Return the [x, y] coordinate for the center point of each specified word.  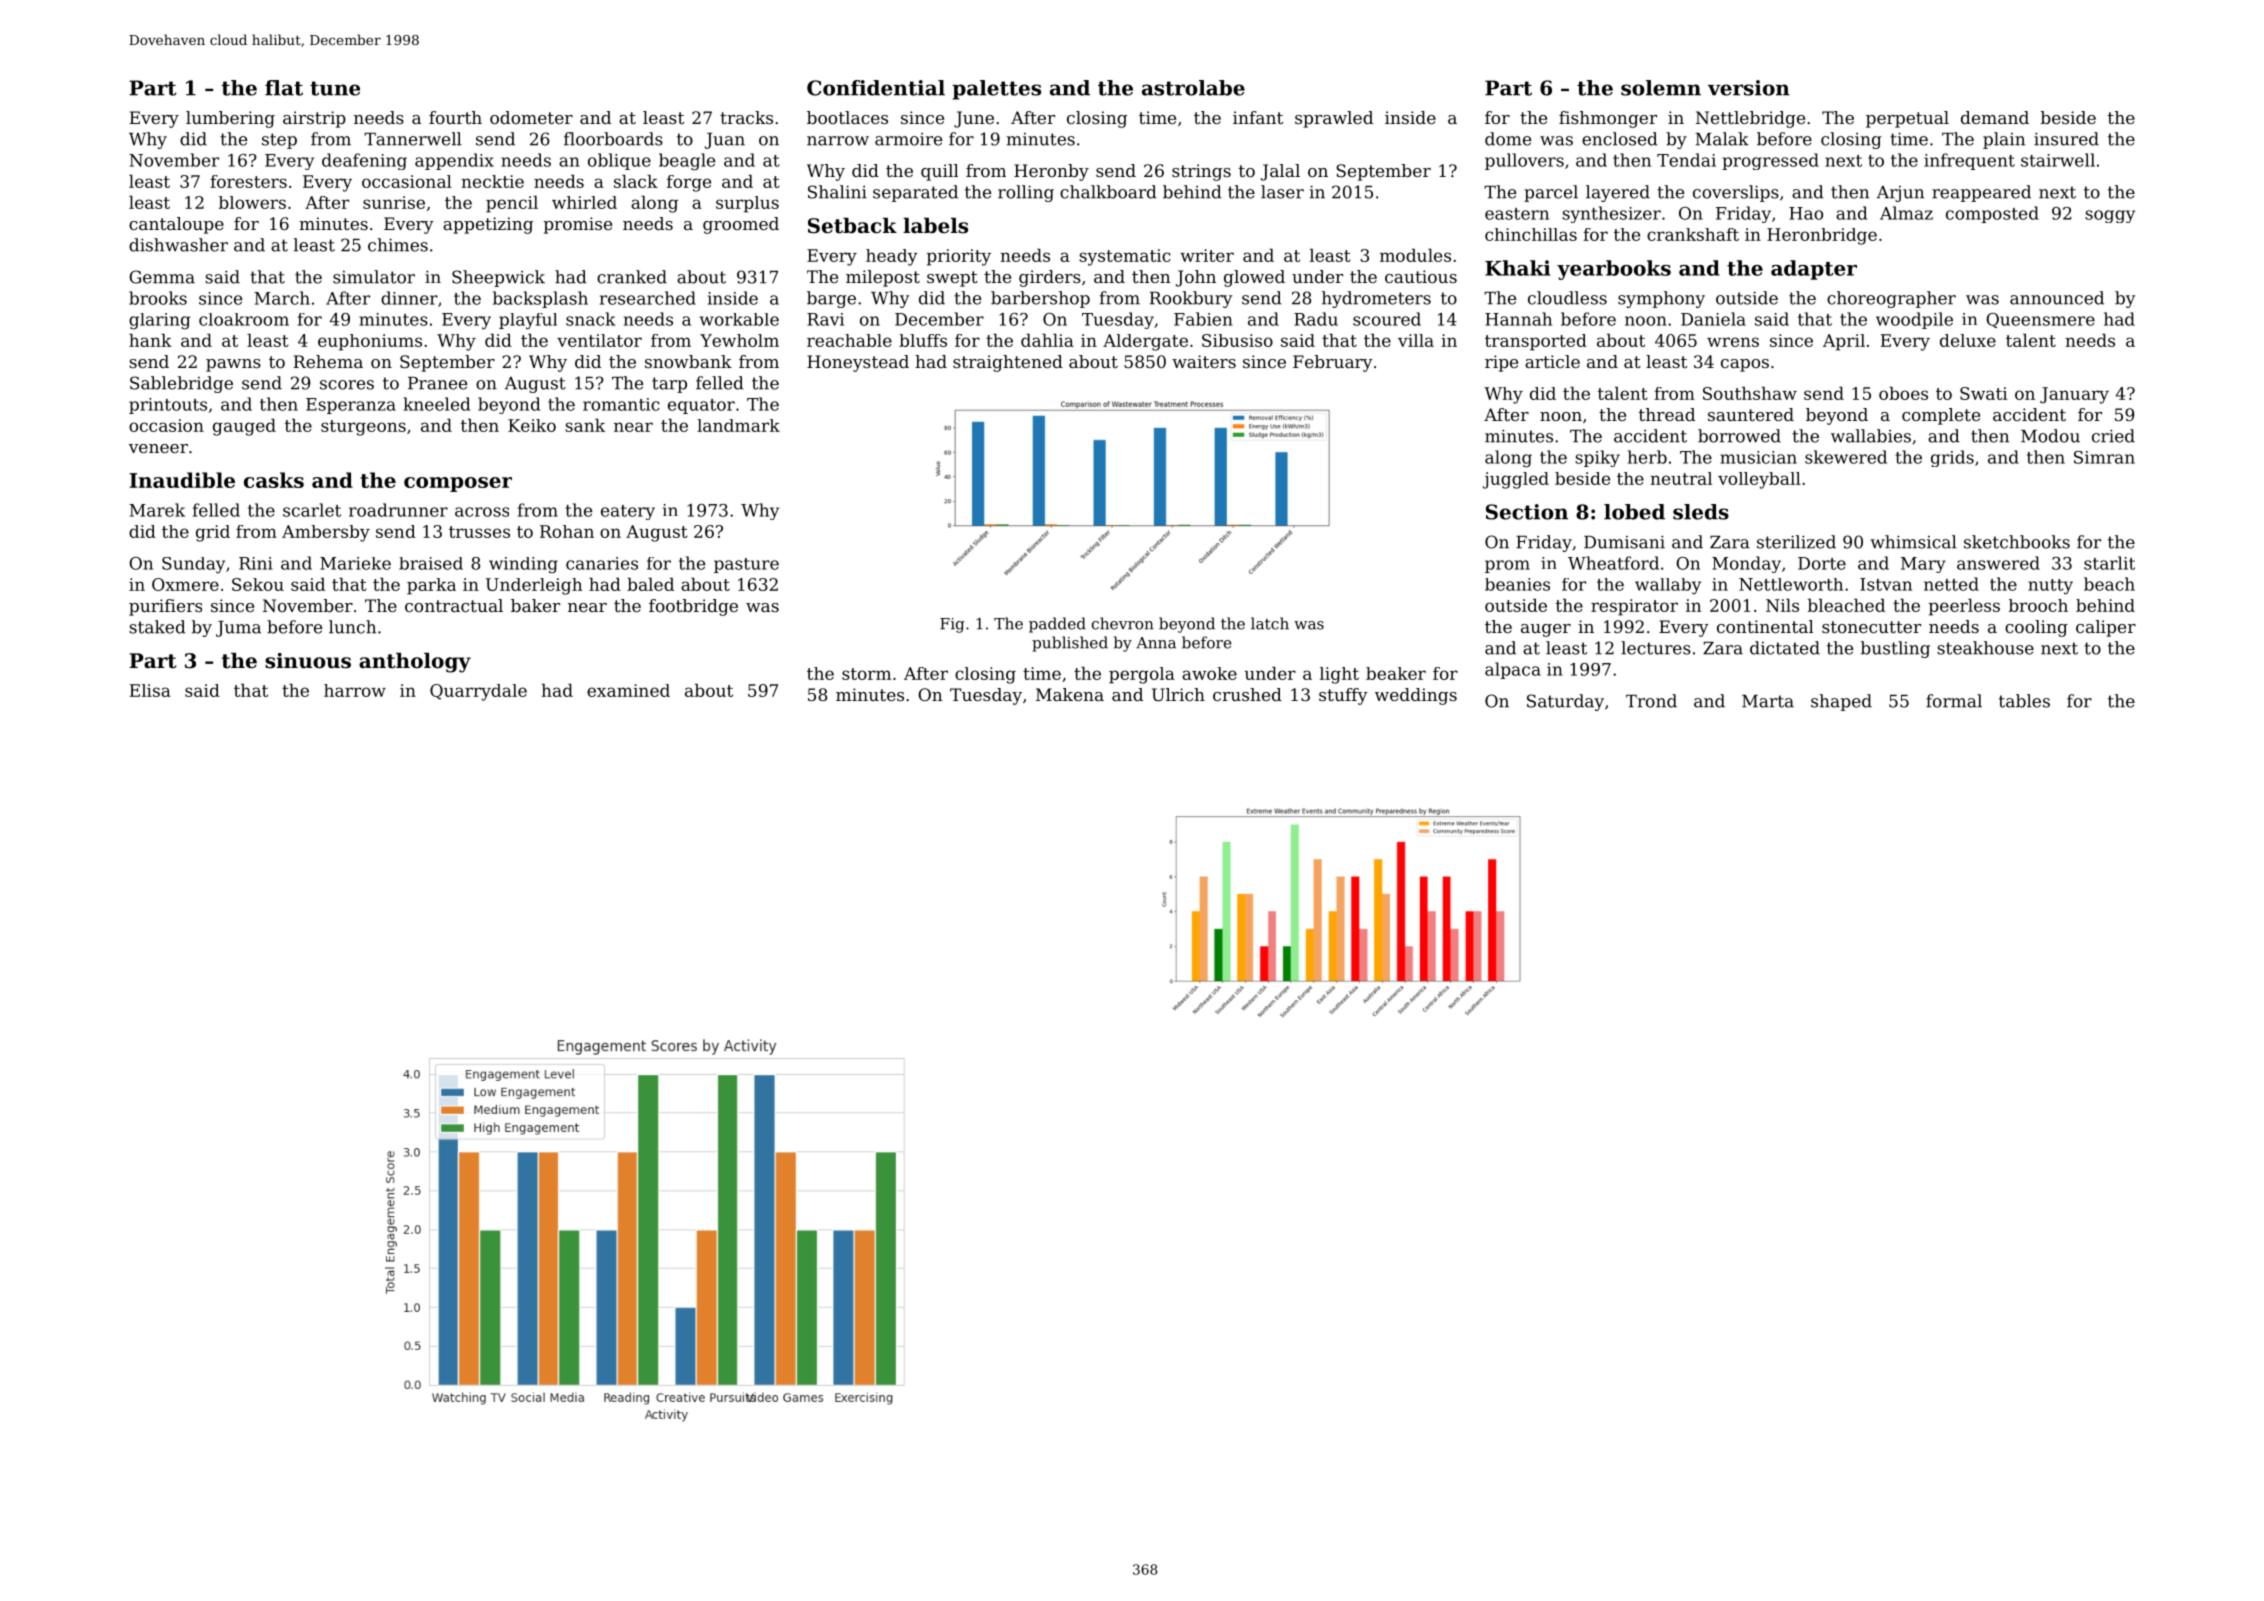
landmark [738, 425]
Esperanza [351, 406]
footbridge [693, 607]
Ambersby [326, 533]
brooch [2038, 605]
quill [939, 172]
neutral [1681, 478]
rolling [1026, 193]
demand [1995, 117]
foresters [248, 181]
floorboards [613, 139]
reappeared [1981, 193]
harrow [355, 690]
